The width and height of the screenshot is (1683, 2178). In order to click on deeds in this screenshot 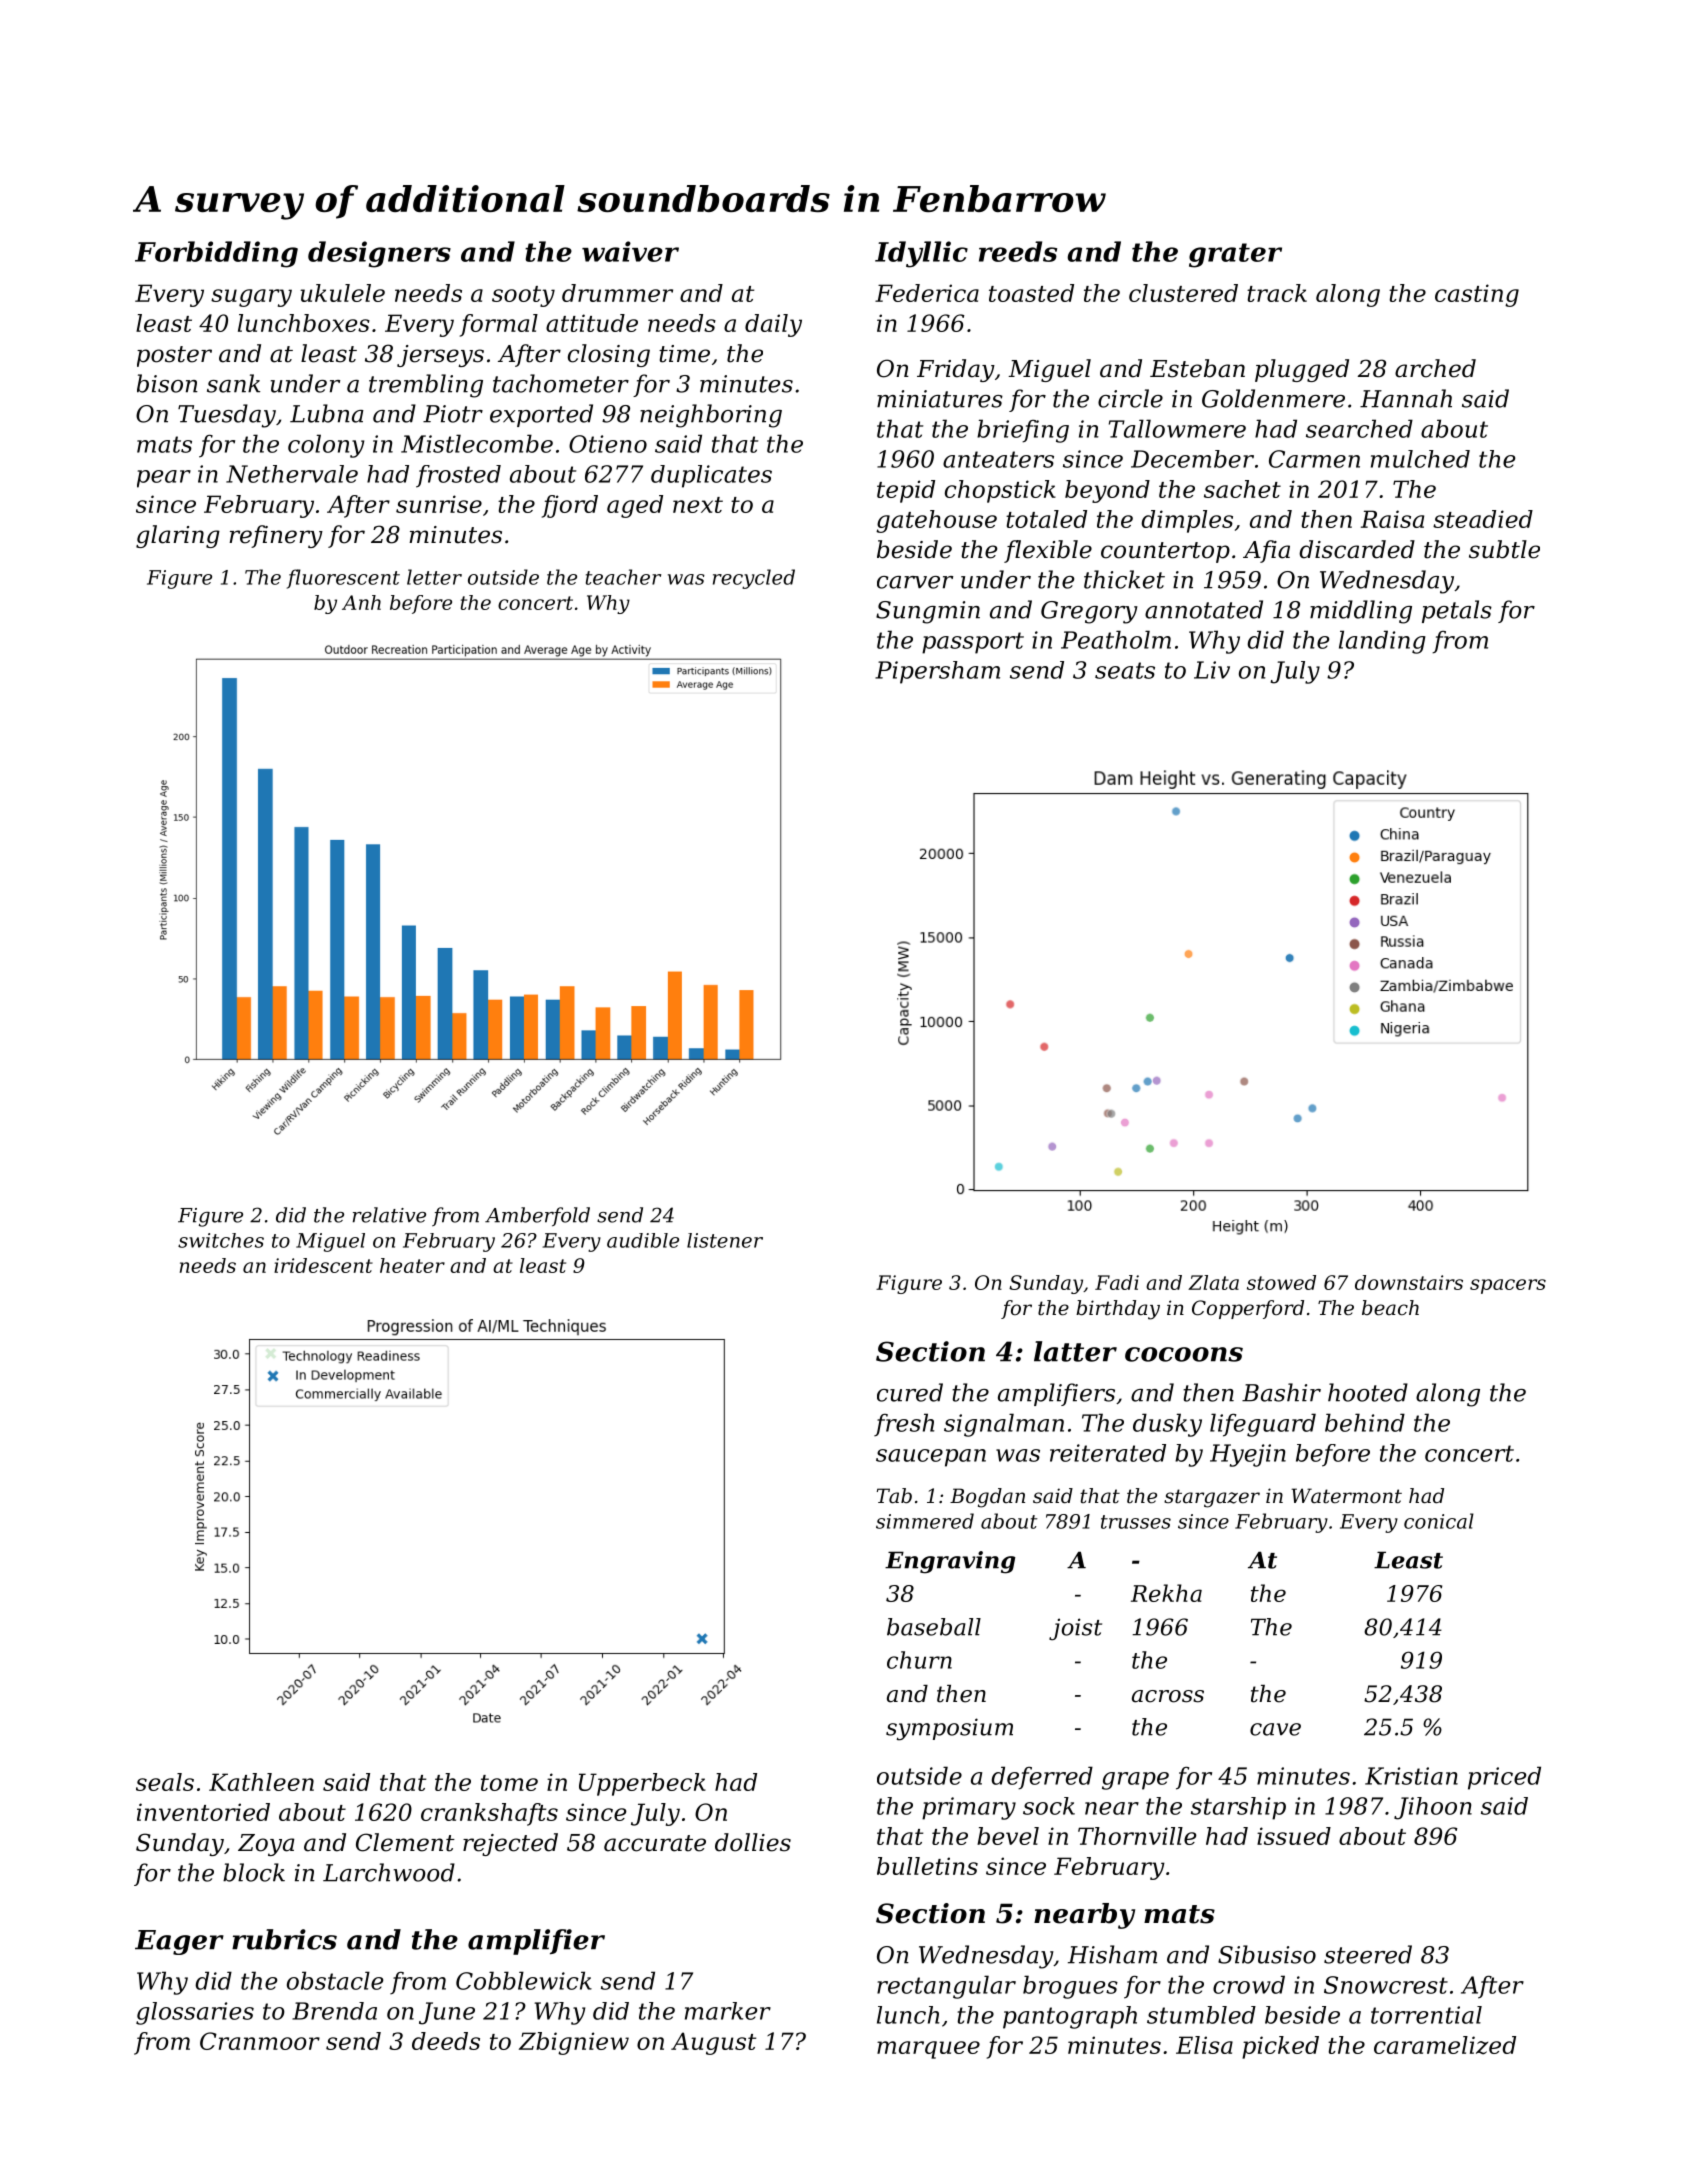, I will do `click(446, 2041)`.
